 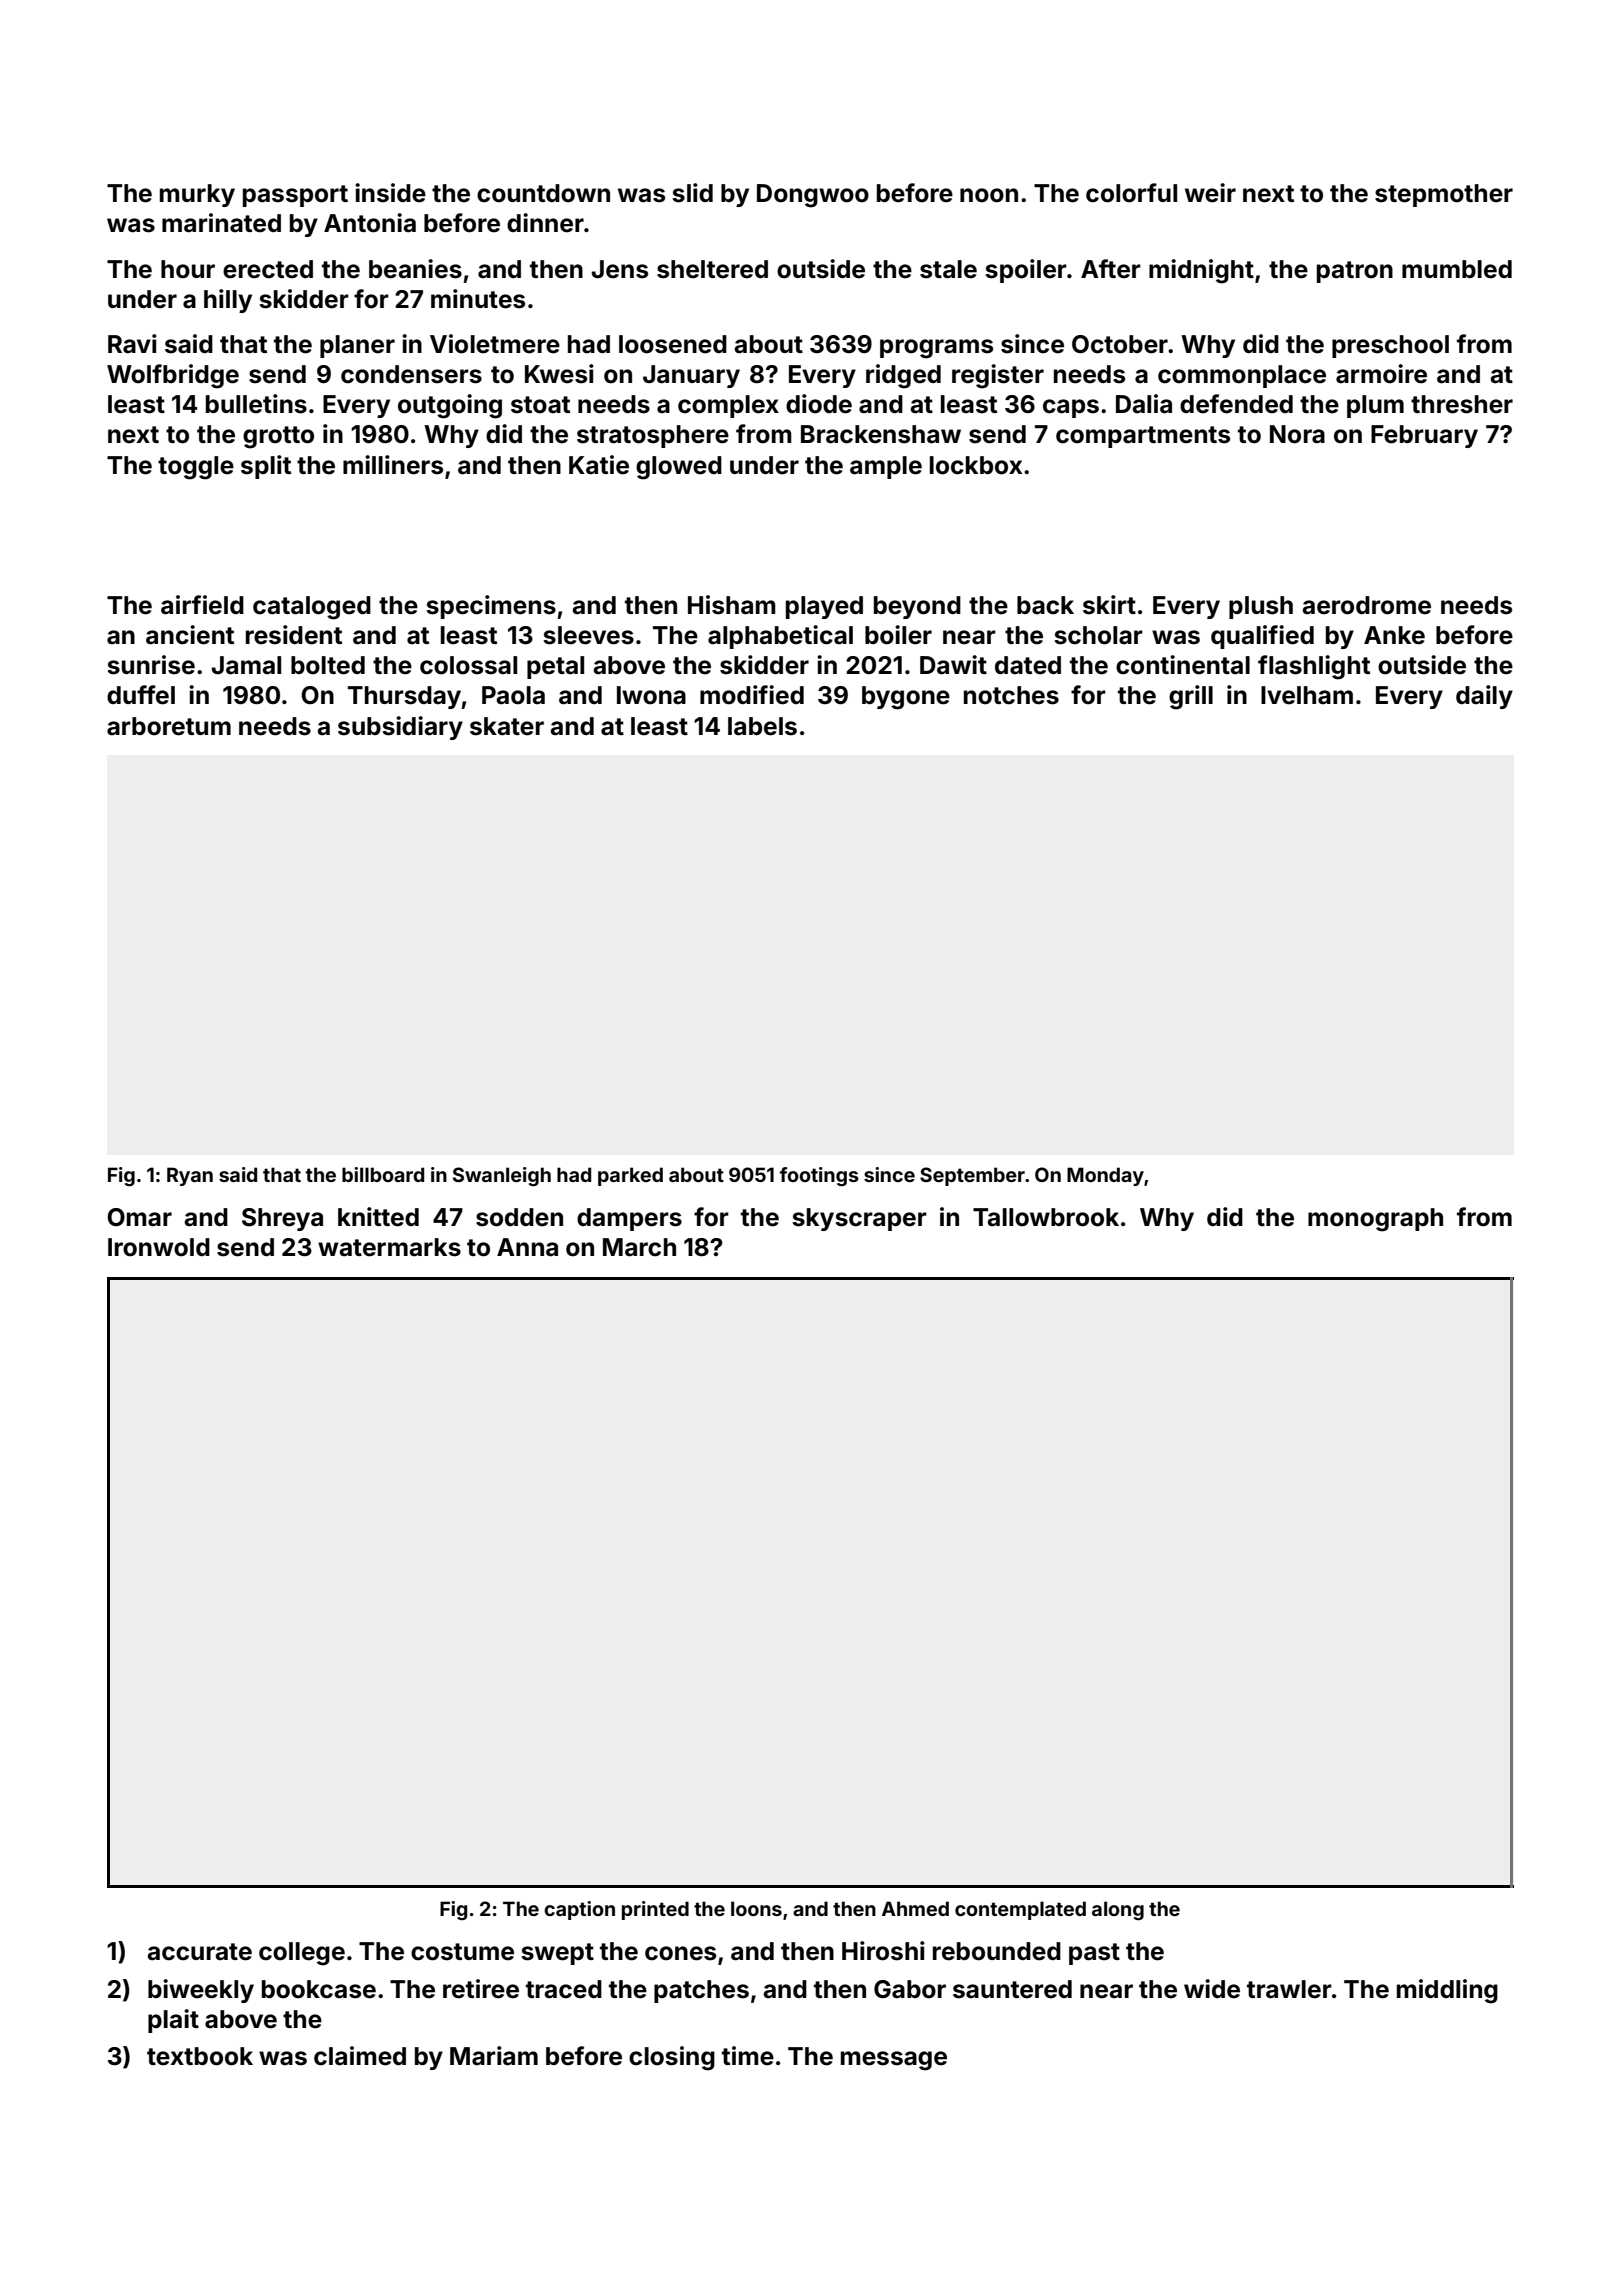 What do you see at coordinates (1118, 1910) in the screenshot?
I see `along` at bounding box center [1118, 1910].
